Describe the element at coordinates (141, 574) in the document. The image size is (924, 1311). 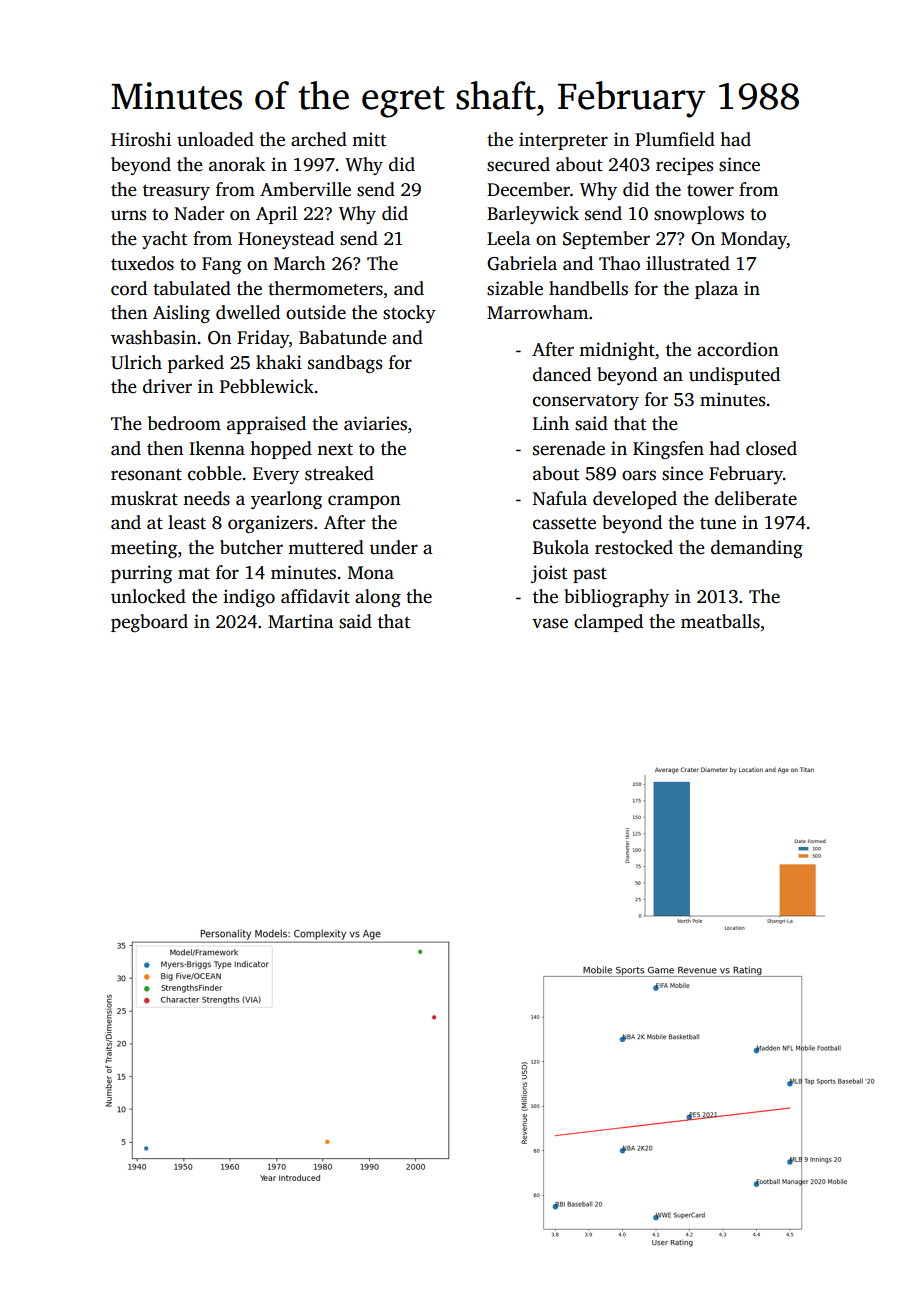
I see `purring` at that location.
